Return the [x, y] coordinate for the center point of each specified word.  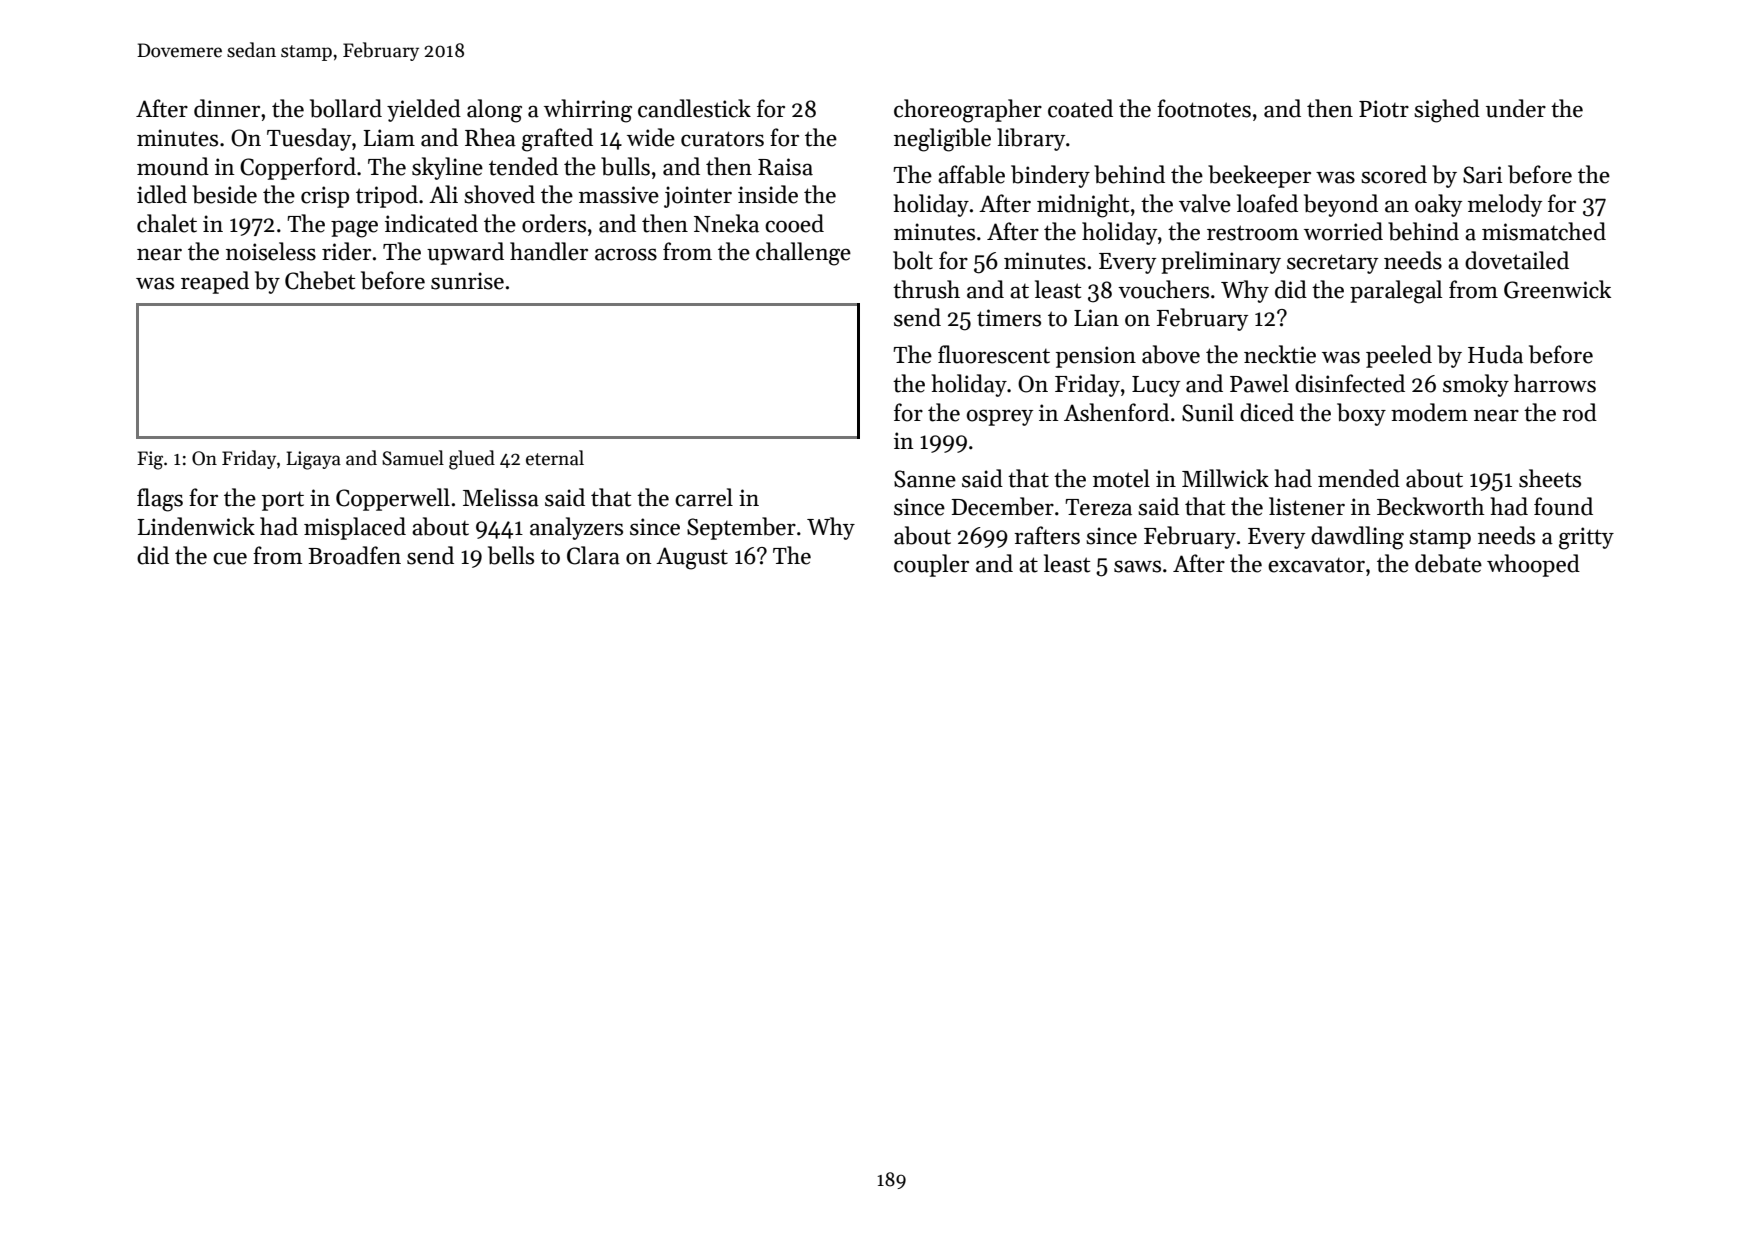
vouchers [1163, 289]
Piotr [1384, 109]
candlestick [694, 108]
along [494, 111]
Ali [443, 194]
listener [1307, 506]
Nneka [726, 223]
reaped [215, 282]
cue [230, 558]
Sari [1483, 175]
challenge [803, 254]
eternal [555, 458]
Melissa [501, 497]
